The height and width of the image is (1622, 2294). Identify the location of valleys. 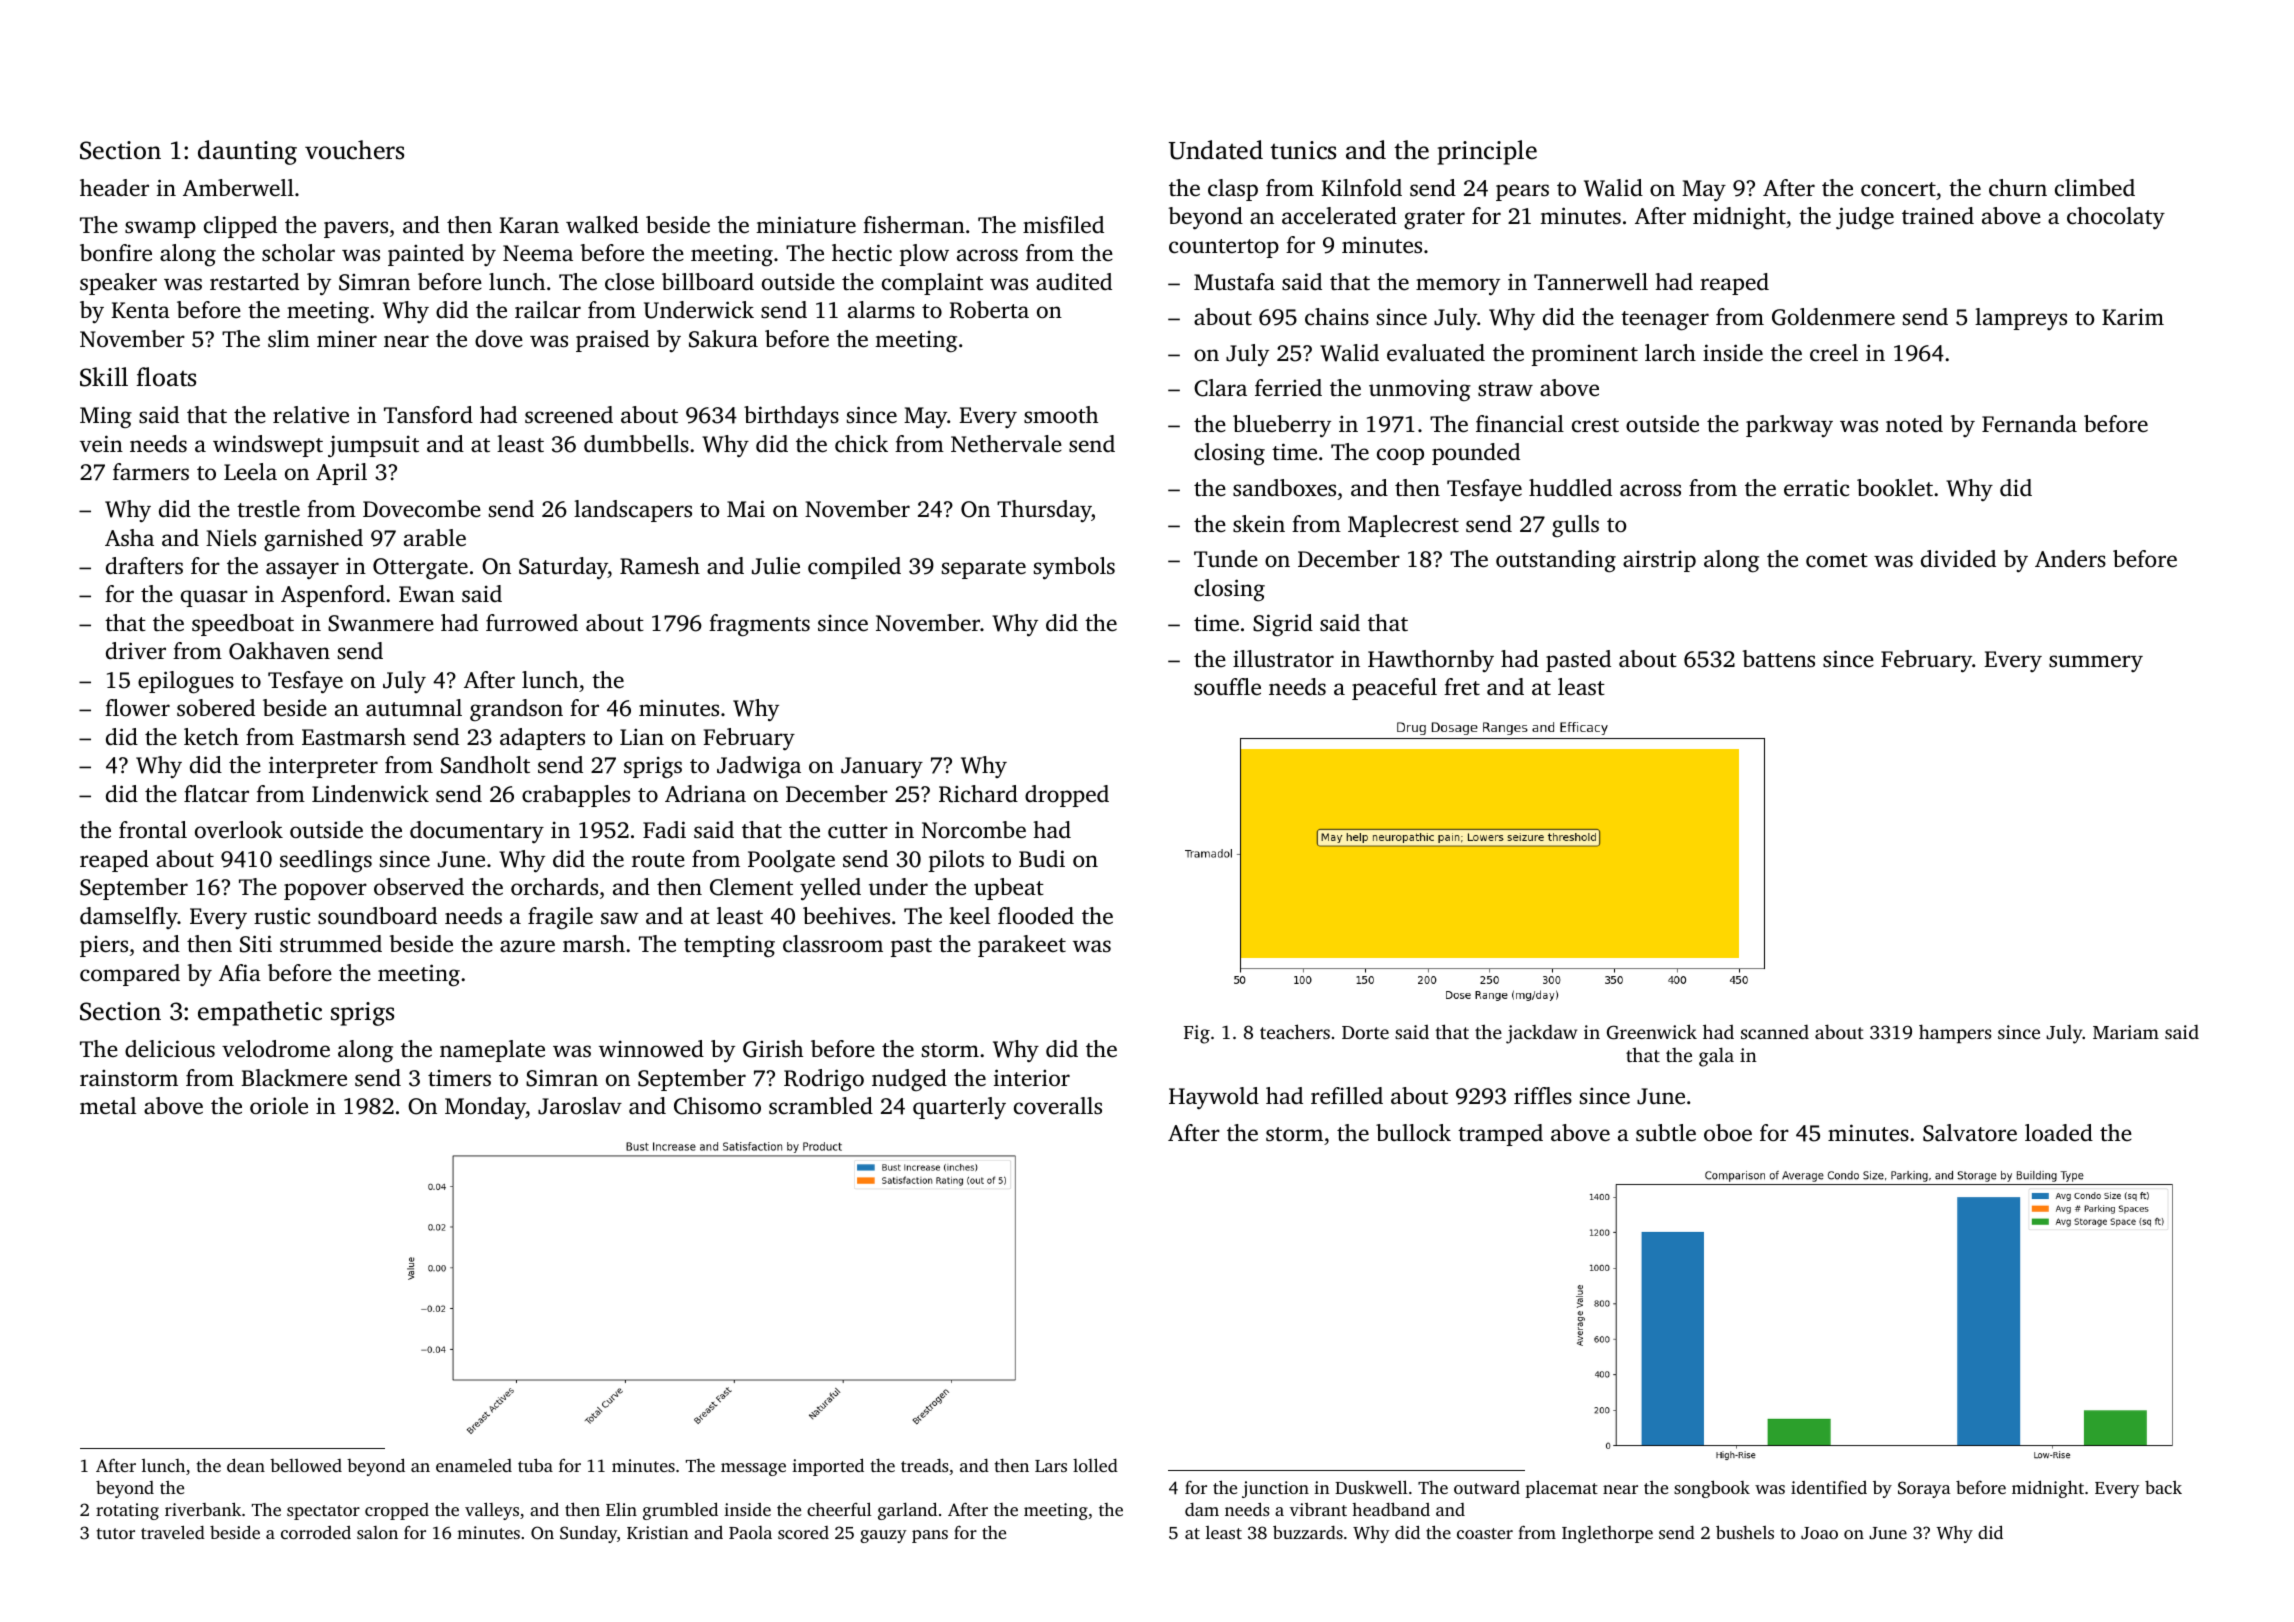
(492, 1511).
